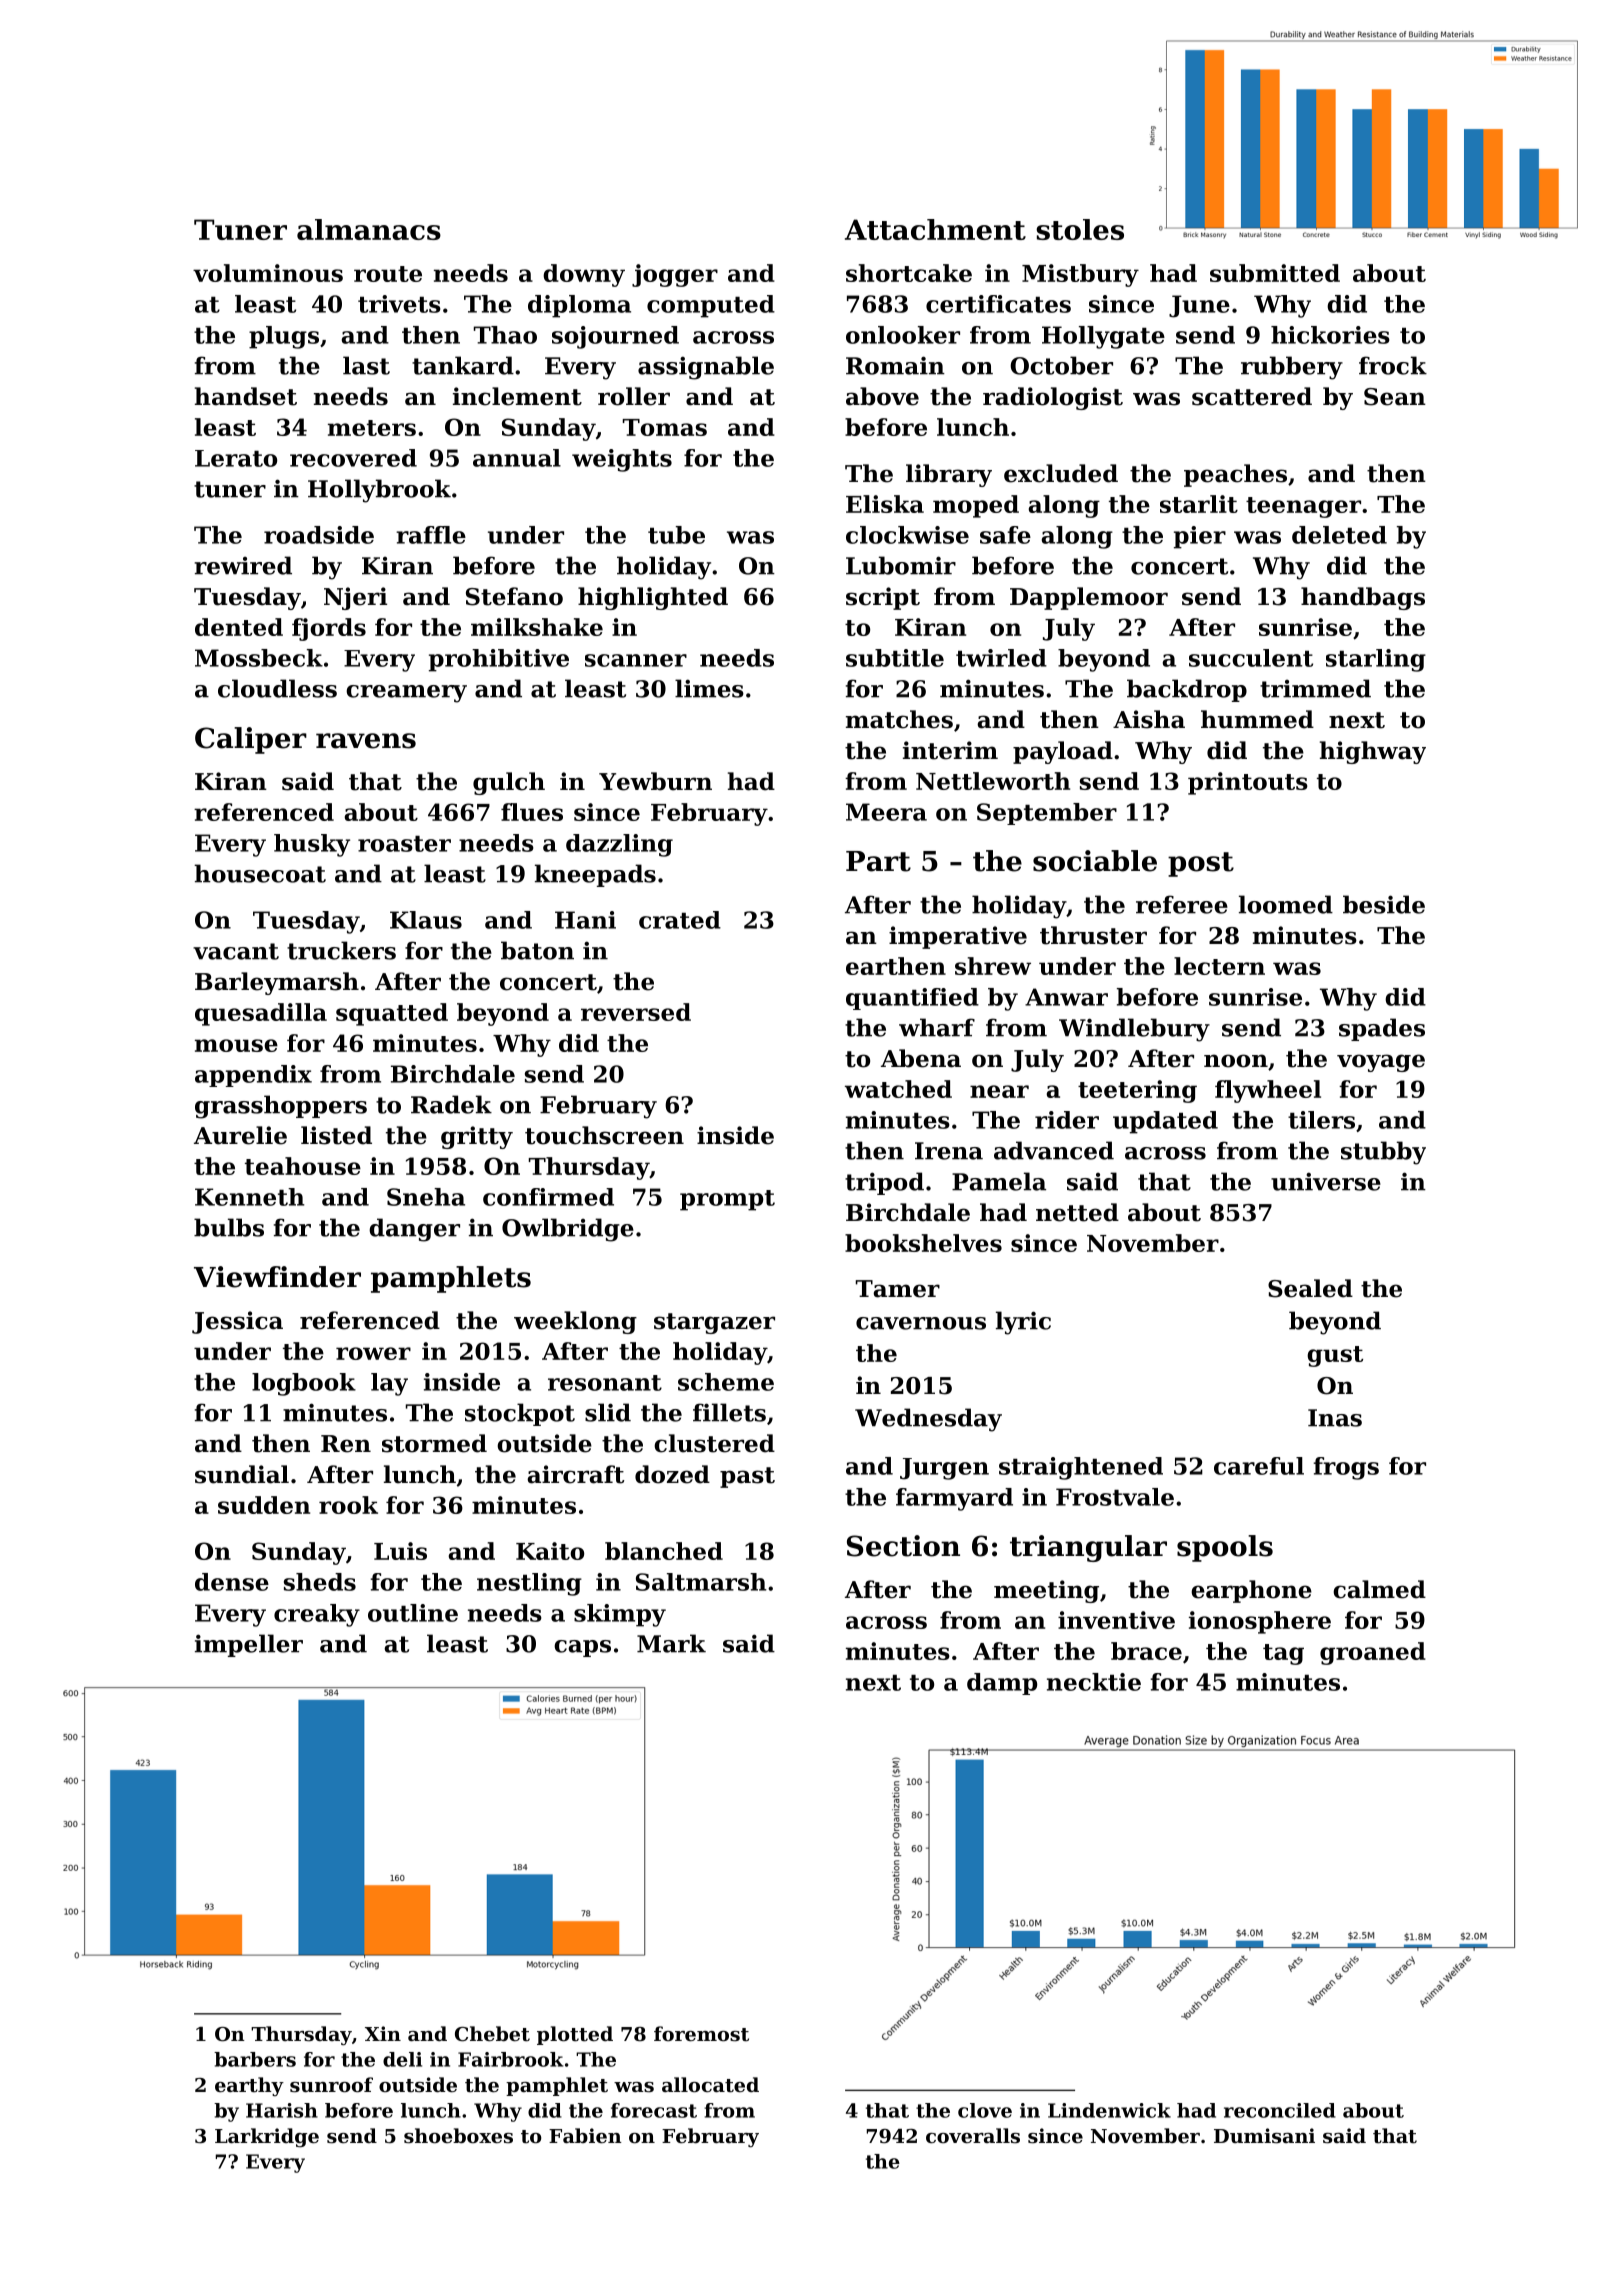 This screenshot has width=1620, height=2292. Describe the element at coordinates (268, 273) in the screenshot. I see `voluminous` at that location.
